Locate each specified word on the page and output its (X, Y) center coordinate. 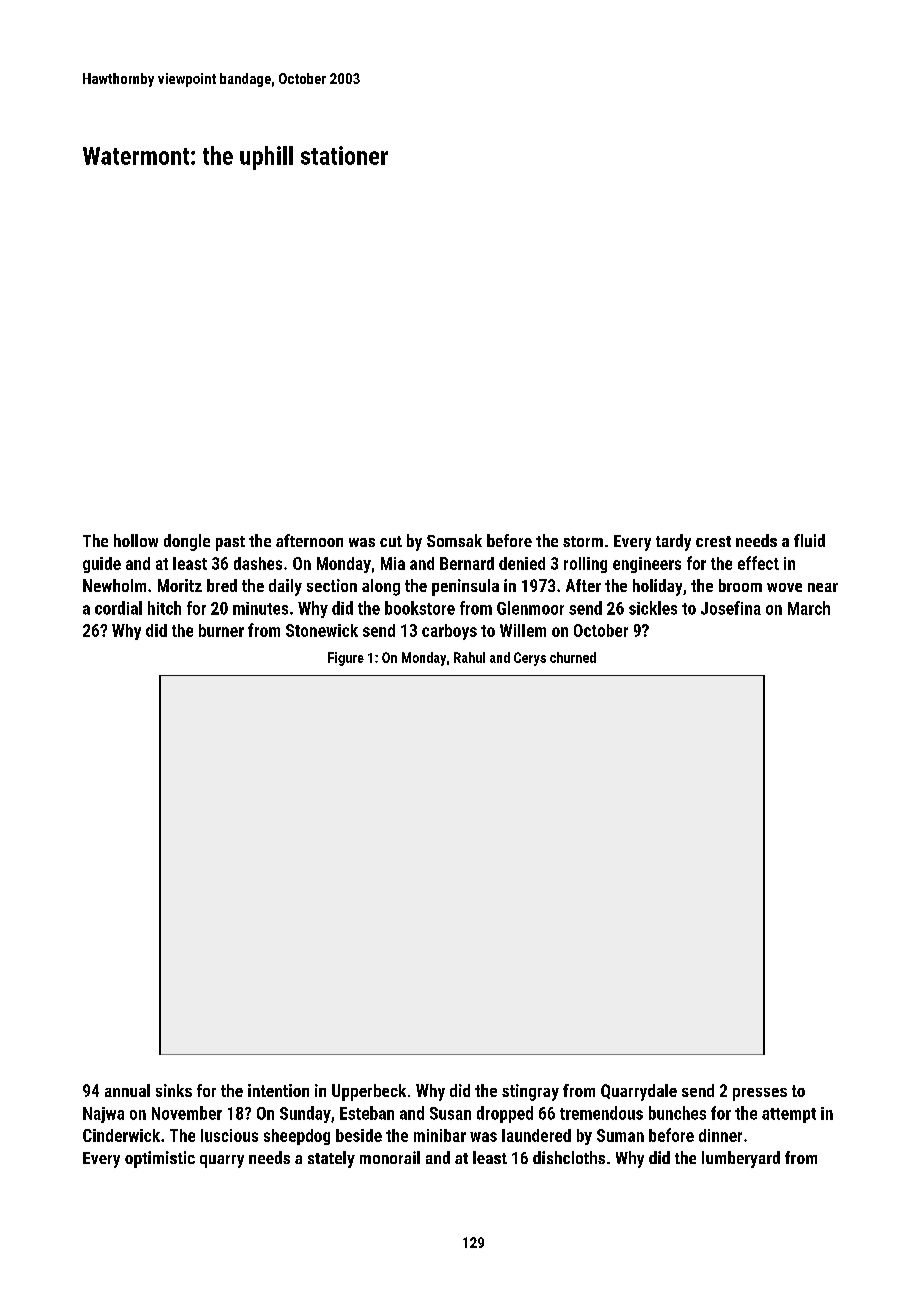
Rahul (469, 657)
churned (573, 657)
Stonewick (322, 630)
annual (127, 1090)
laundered (536, 1135)
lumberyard (741, 1159)
